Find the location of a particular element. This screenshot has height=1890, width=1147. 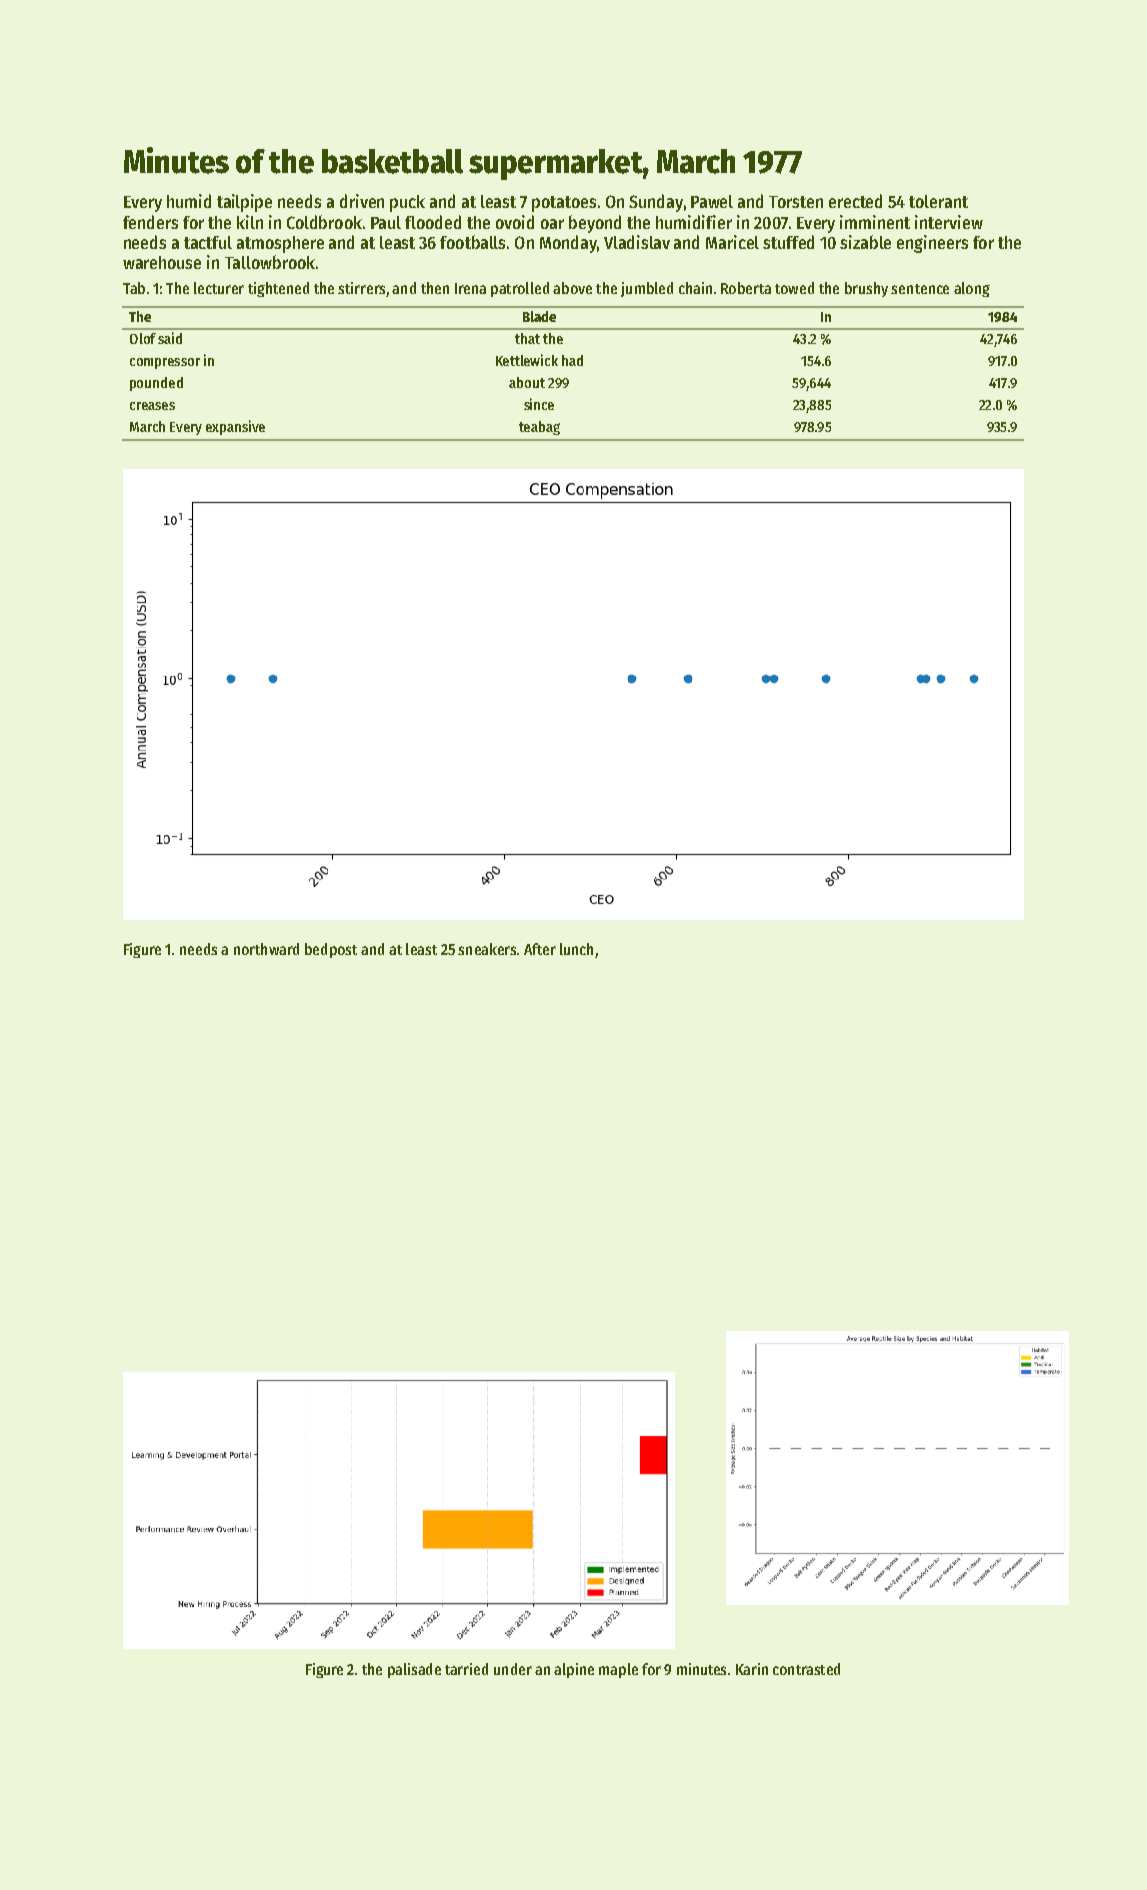

maple is located at coordinates (618, 1670).
